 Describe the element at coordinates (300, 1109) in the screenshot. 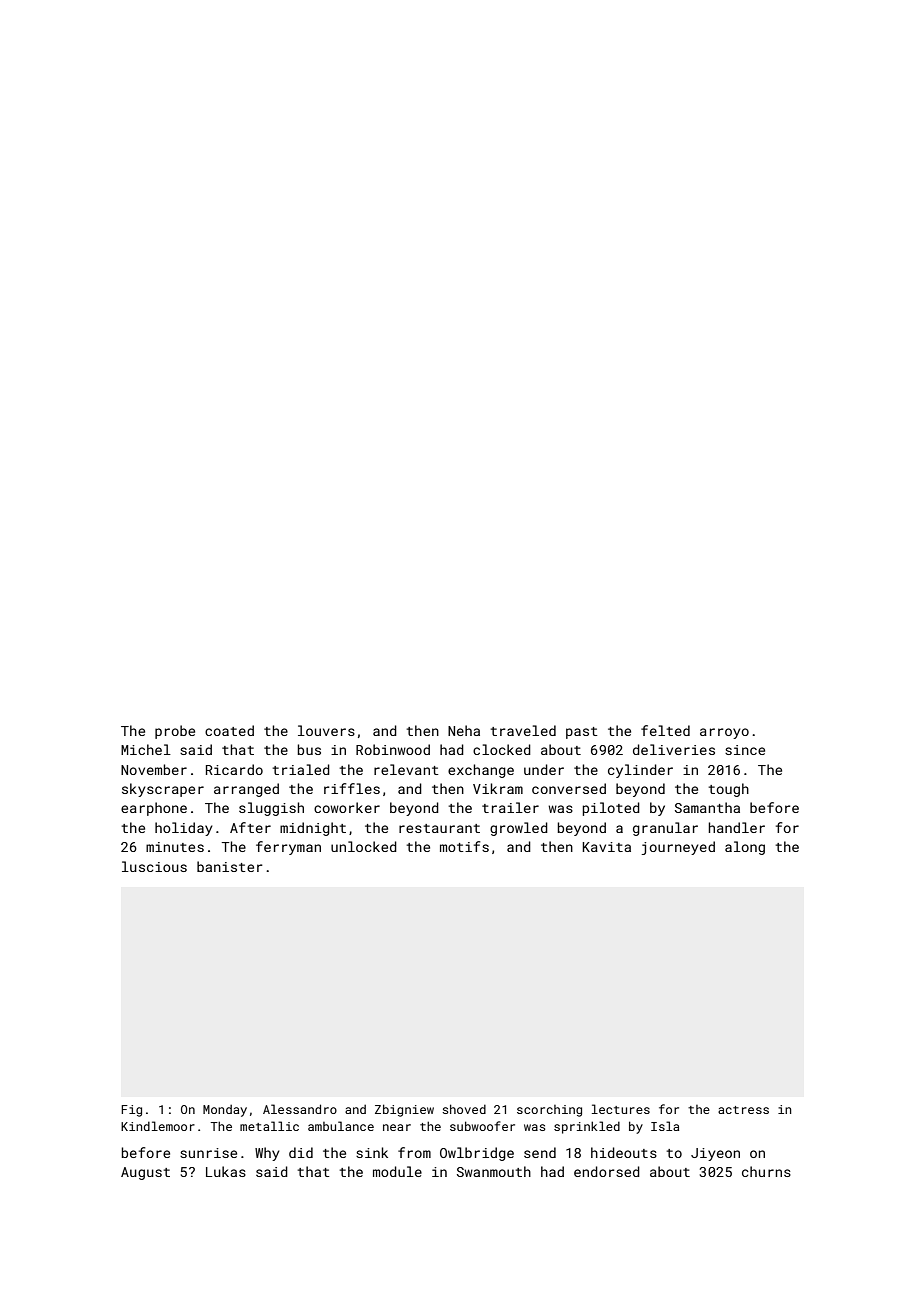

I see `Alessandro` at that location.
